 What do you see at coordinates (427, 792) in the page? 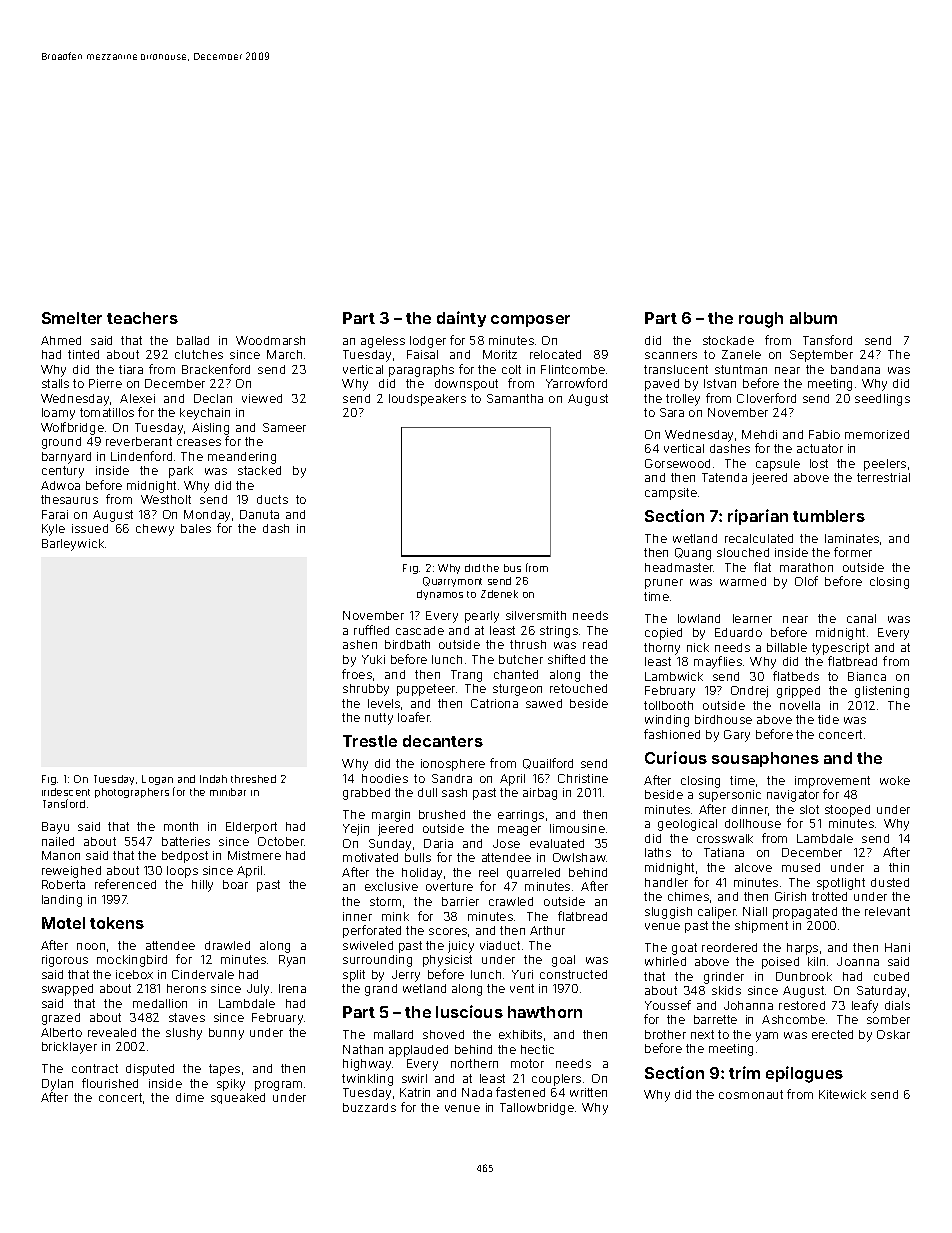
I see `dull` at bounding box center [427, 792].
